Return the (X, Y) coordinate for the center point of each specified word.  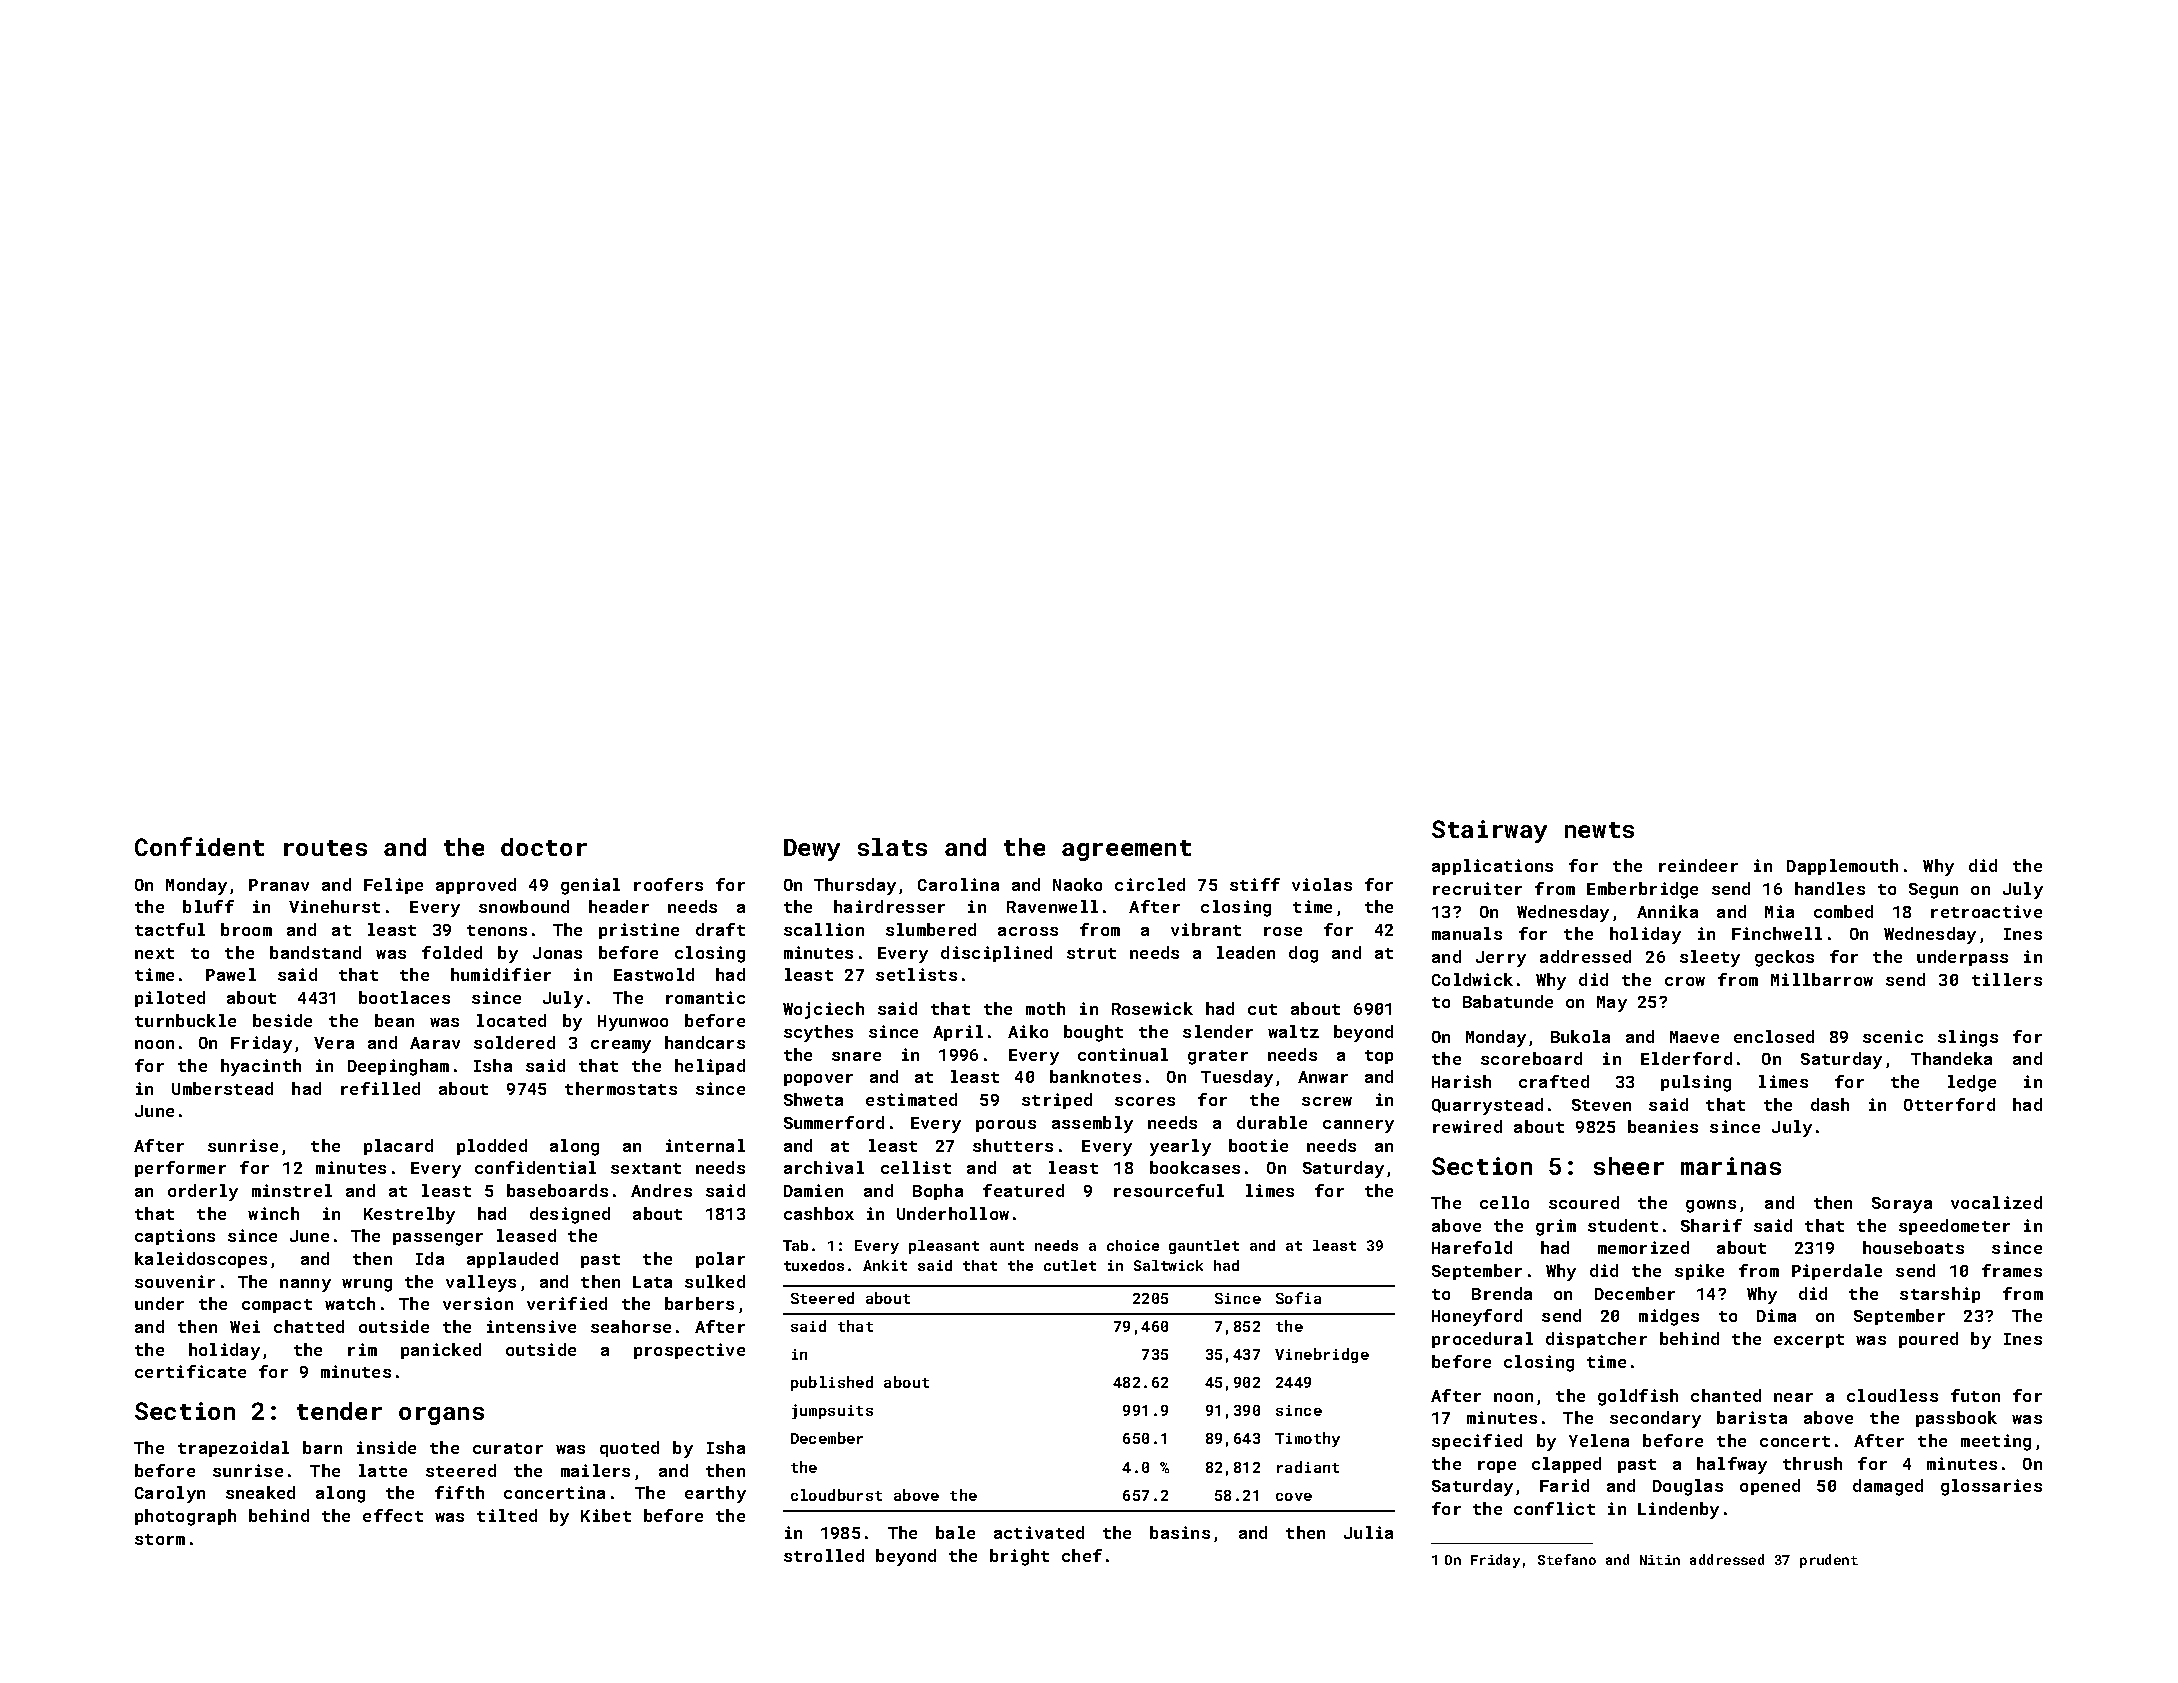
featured (1023, 1190)
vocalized (1996, 1202)
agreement (1126, 850)
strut (1091, 953)
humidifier (501, 974)
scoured (1584, 1202)
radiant (1308, 1467)
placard (398, 1147)
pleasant (944, 1247)
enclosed (1774, 1036)
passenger (438, 1239)
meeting (1996, 1442)
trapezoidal (233, 1449)
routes (325, 848)
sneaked (260, 1492)
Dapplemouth (1842, 867)
